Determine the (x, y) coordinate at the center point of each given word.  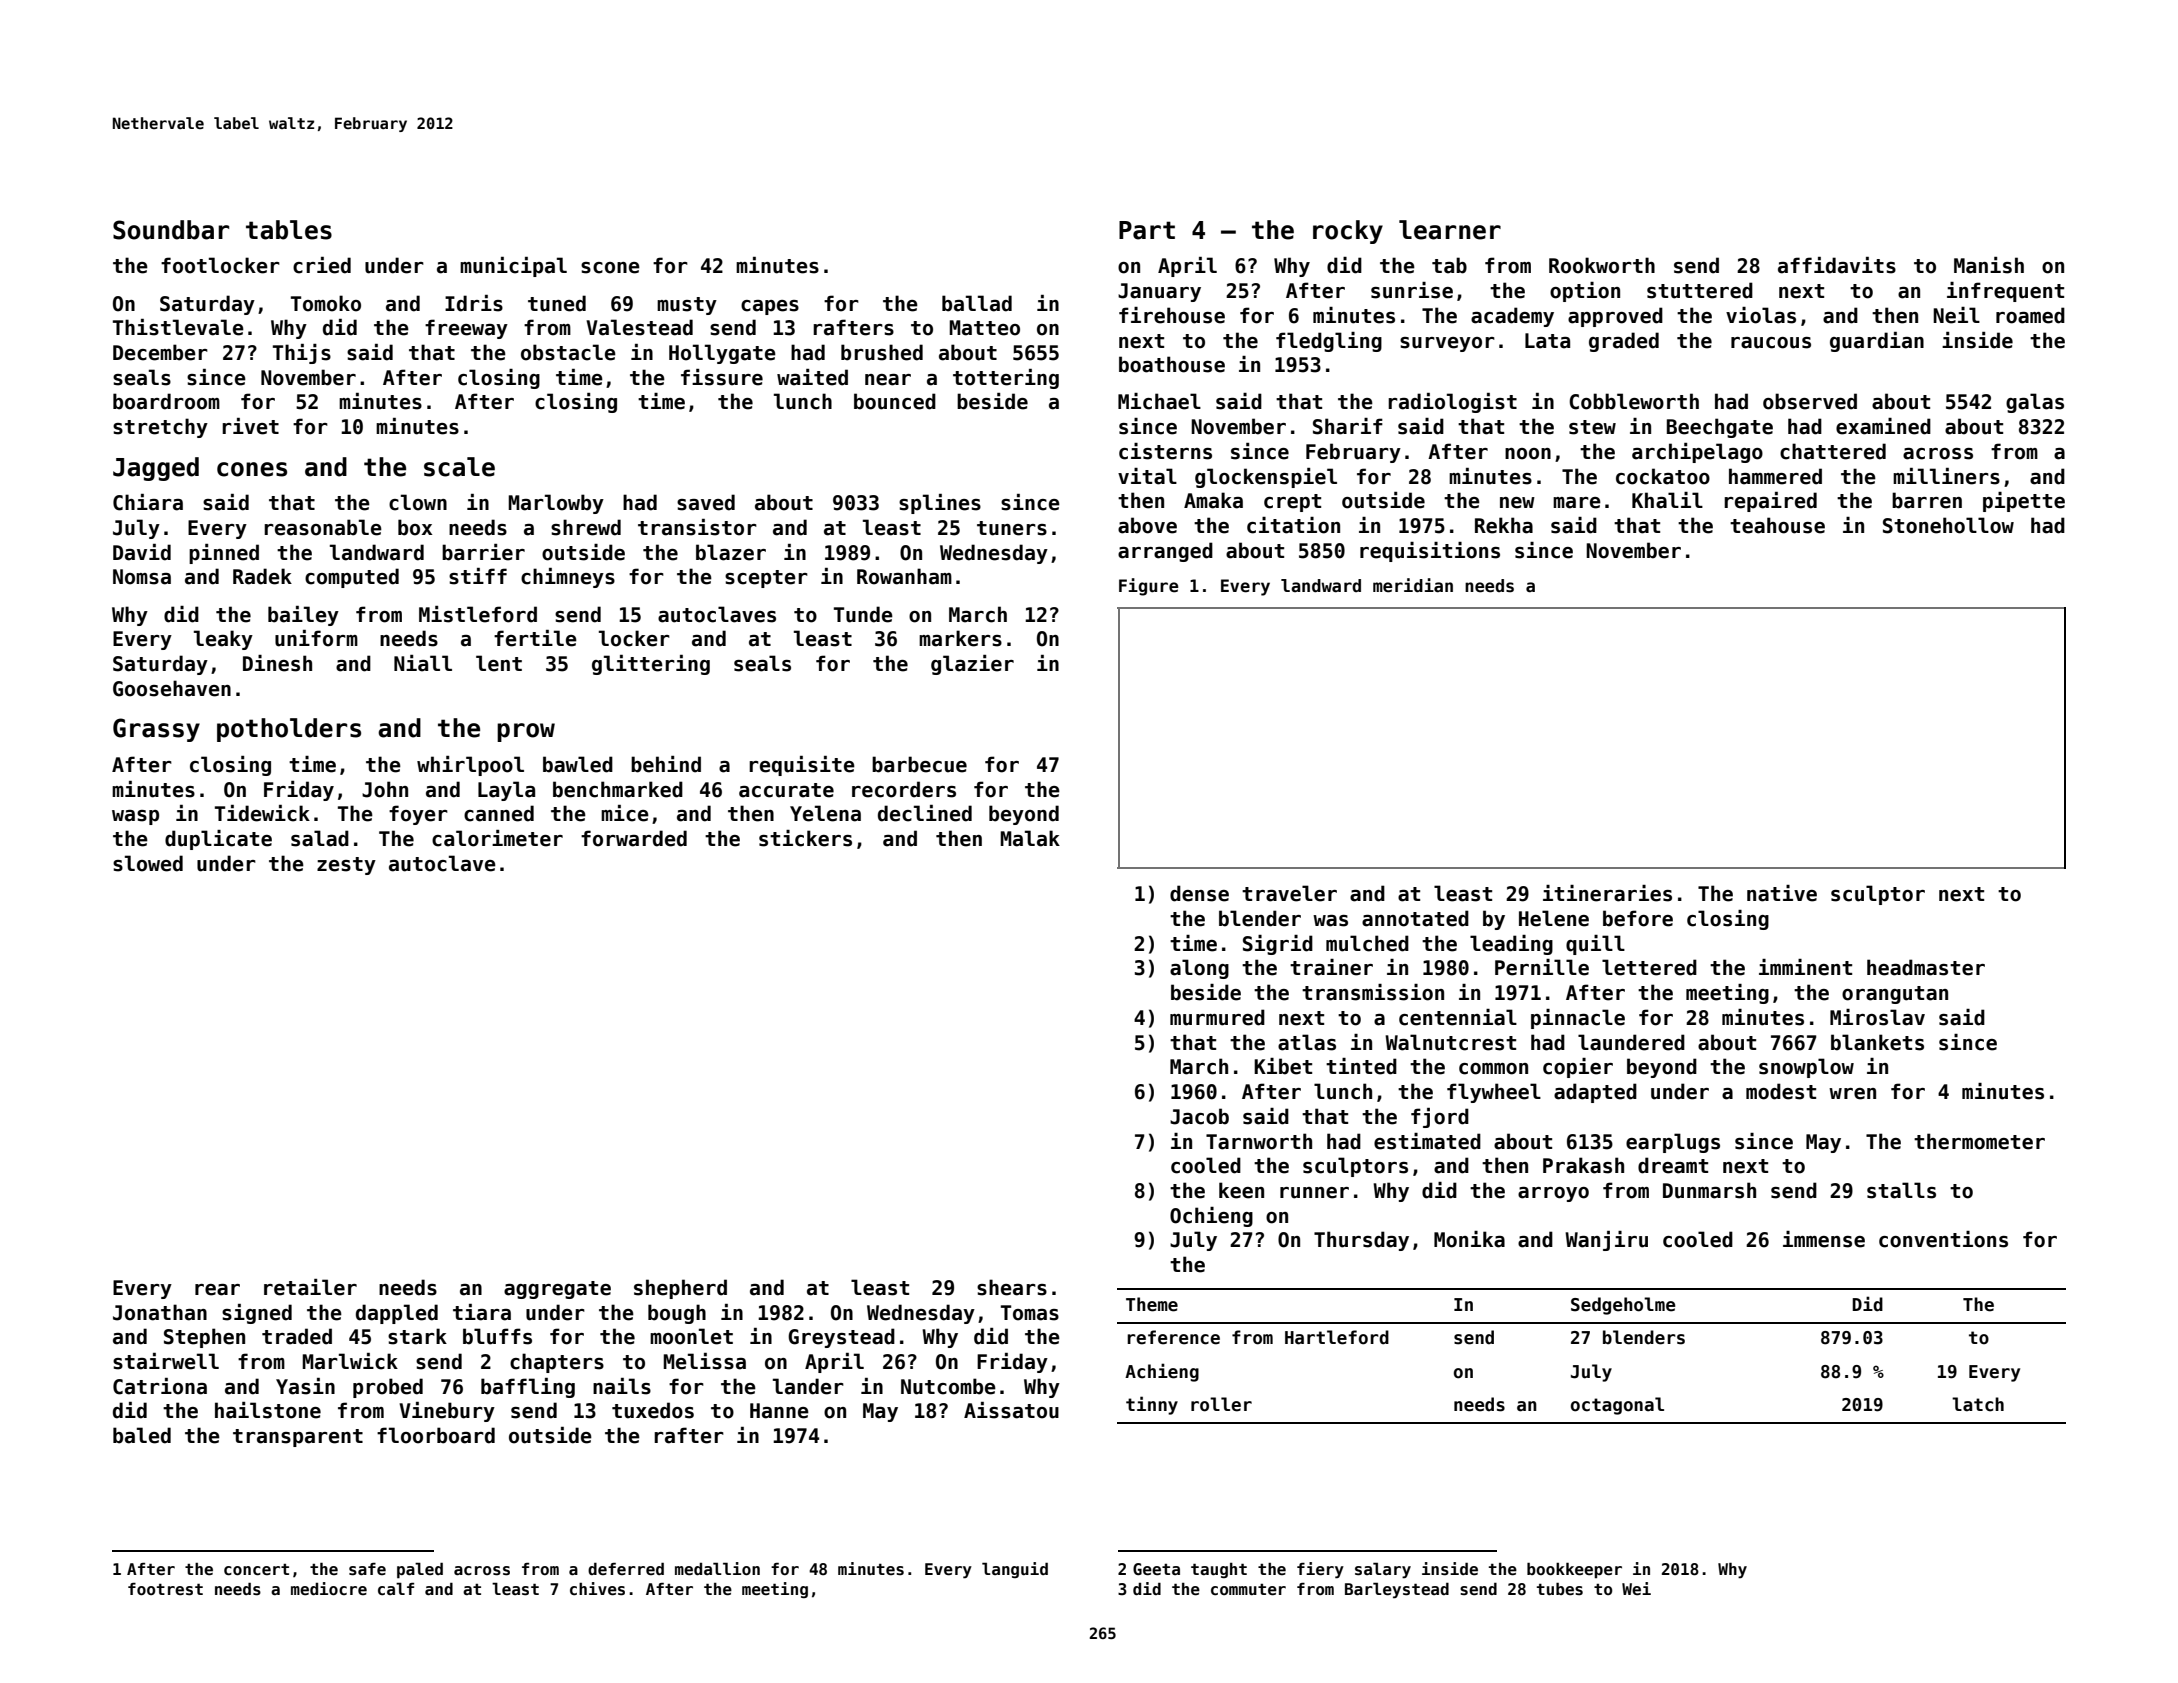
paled (420, 1570)
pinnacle (1578, 1019)
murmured (1217, 1017)
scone (610, 268)
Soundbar (171, 230)
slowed (148, 863)
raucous (1771, 343)
